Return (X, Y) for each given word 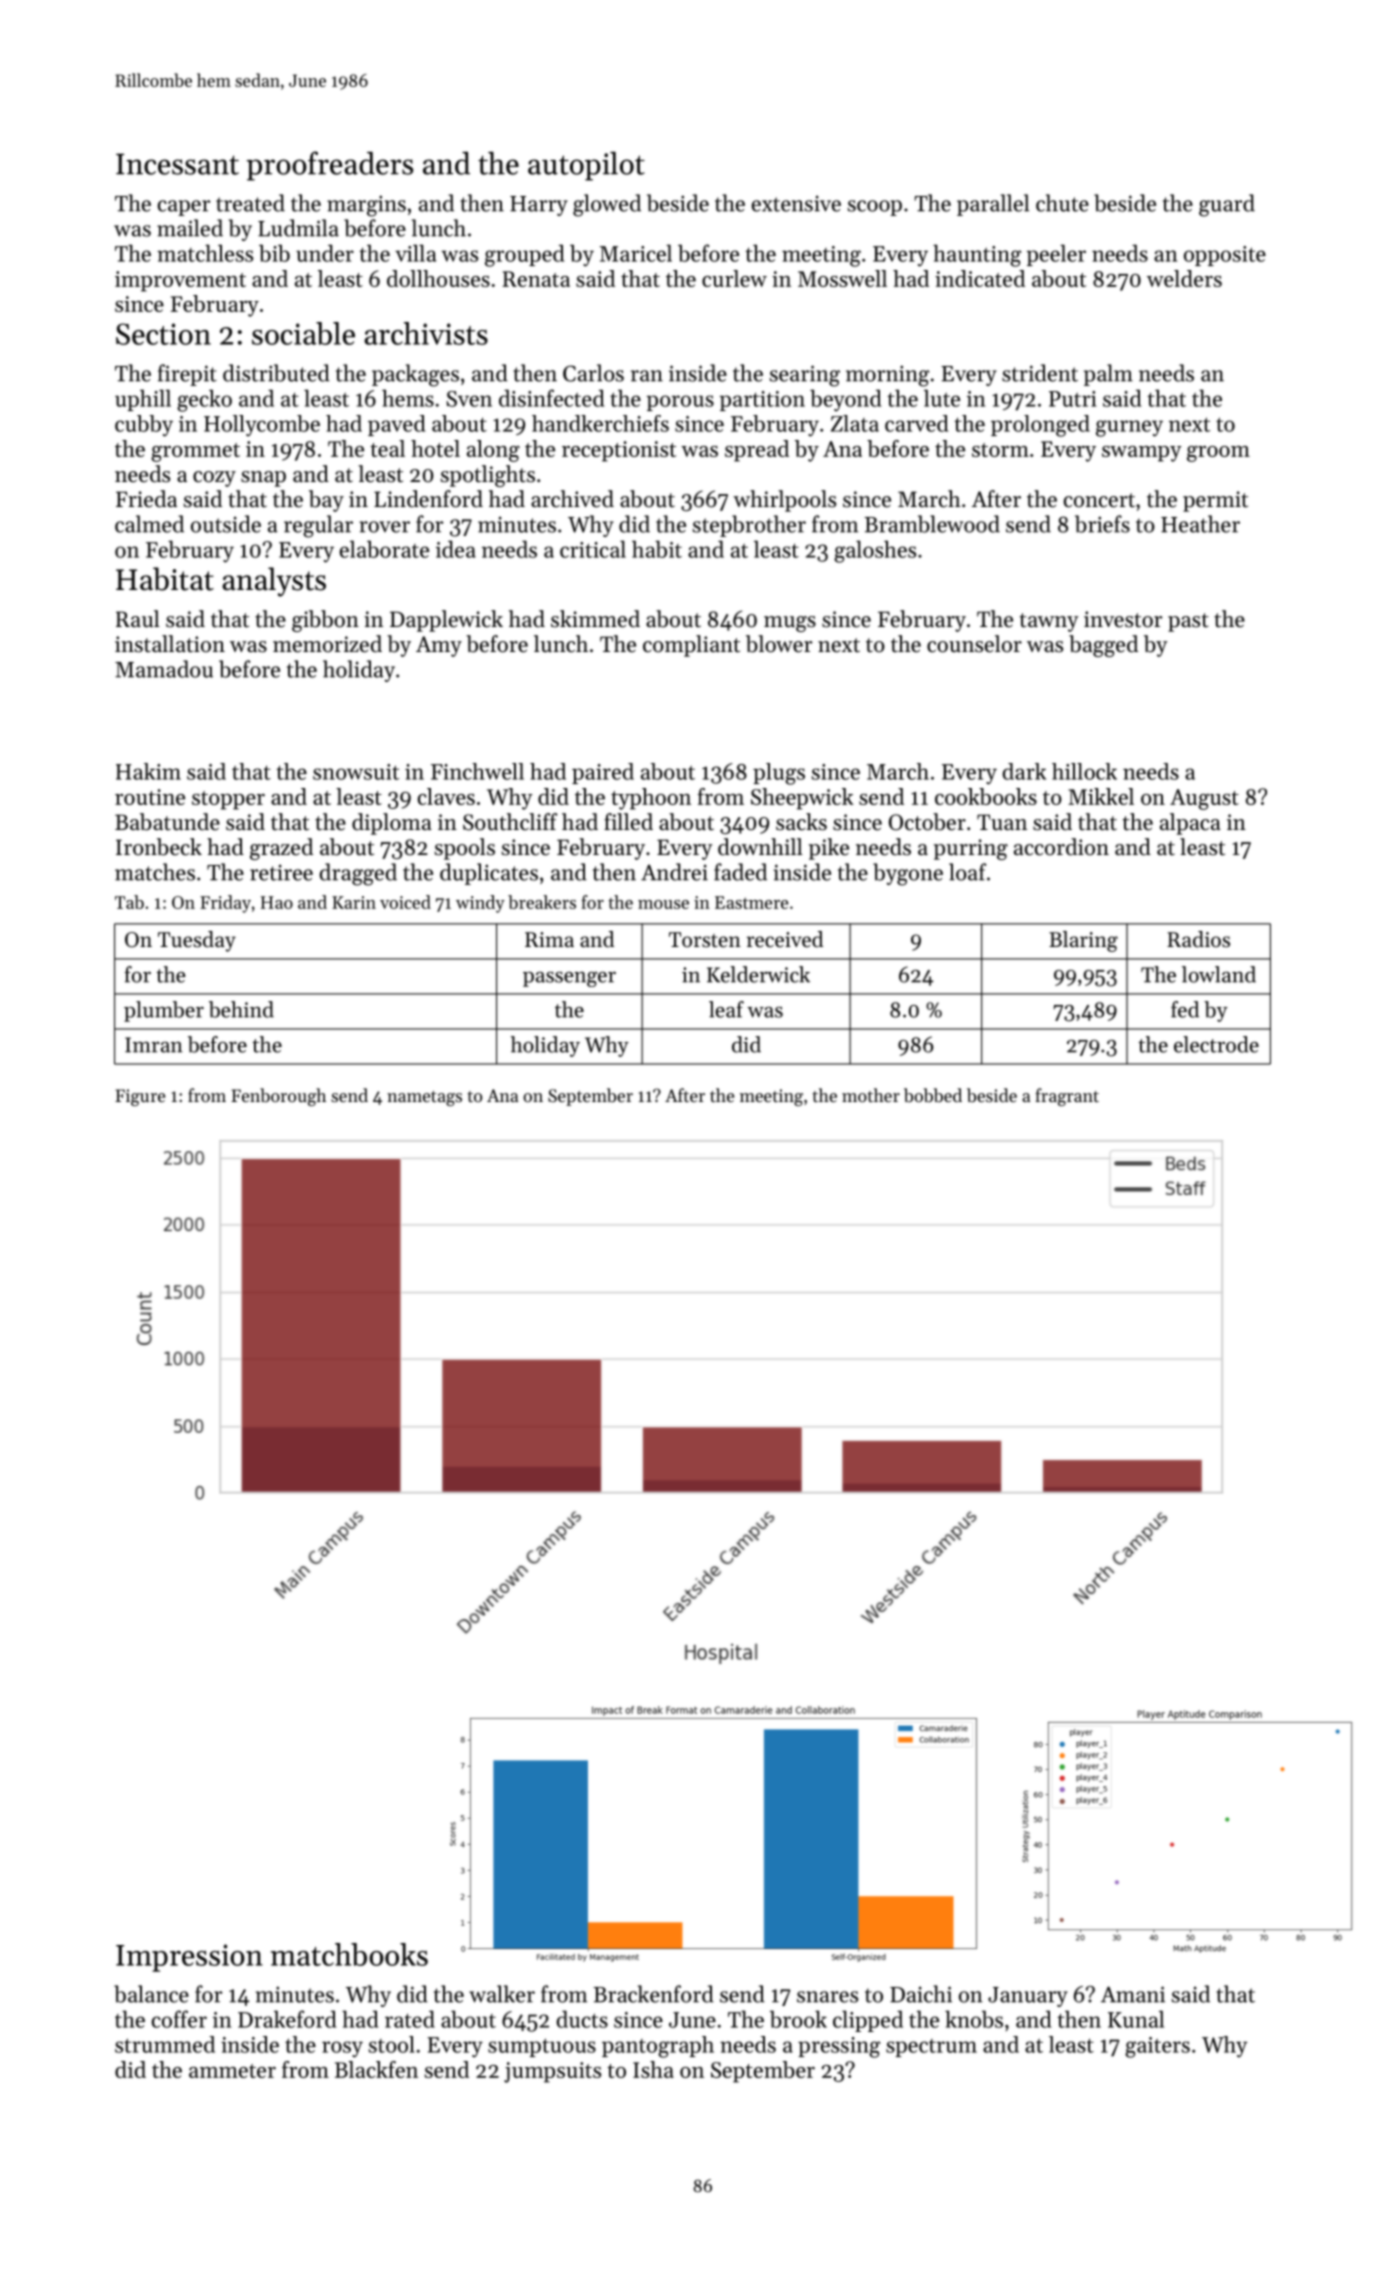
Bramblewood (932, 524)
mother (871, 1095)
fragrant (1067, 1097)
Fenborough (278, 1097)
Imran (154, 1045)
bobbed (933, 1095)
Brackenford (653, 1994)
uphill (143, 400)
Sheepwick (802, 799)
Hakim (148, 771)
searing (805, 376)
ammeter (232, 2071)
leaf (726, 1009)
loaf (967, 872)
